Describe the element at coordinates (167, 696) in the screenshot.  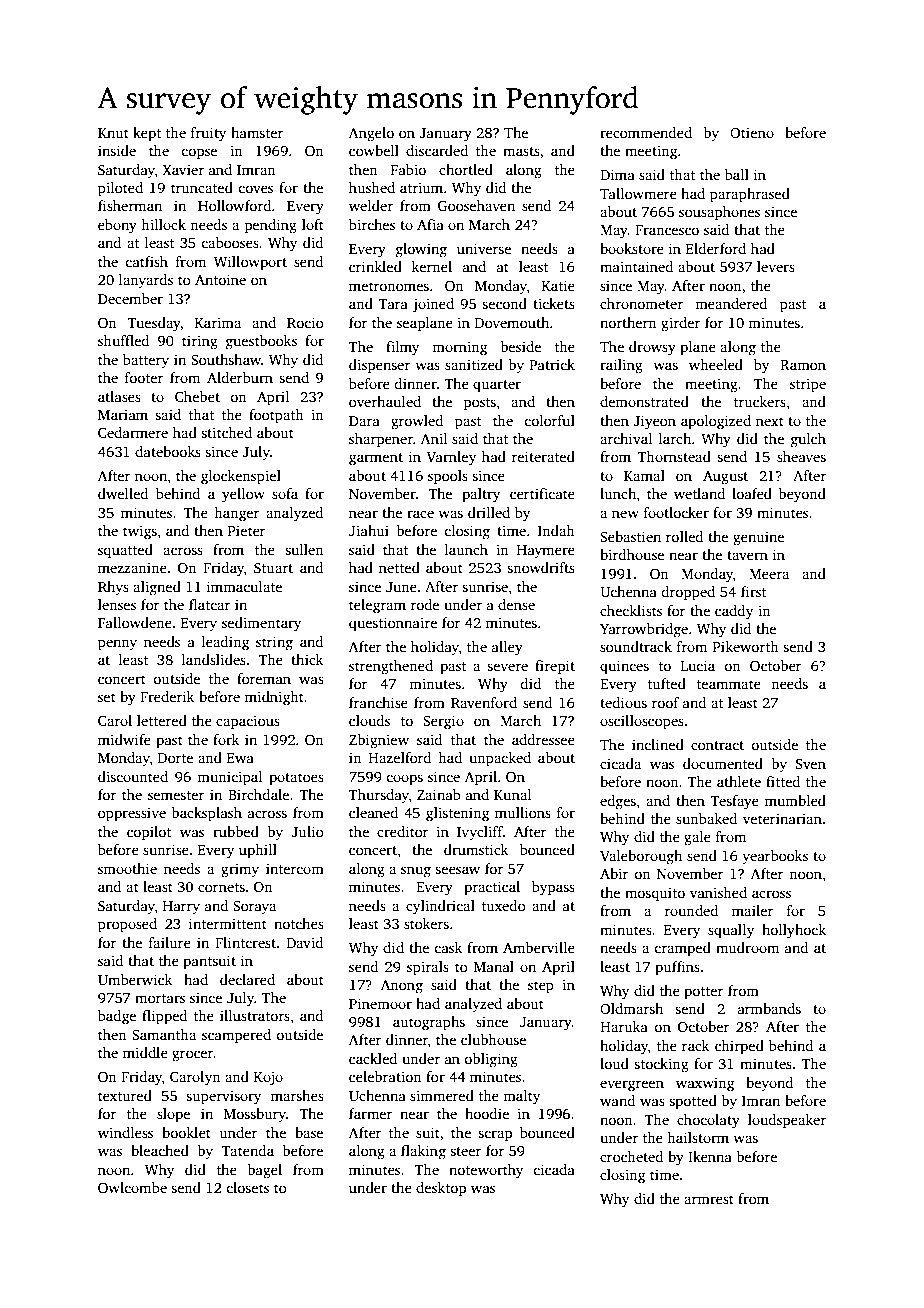
I see `Frederik` at that location.
